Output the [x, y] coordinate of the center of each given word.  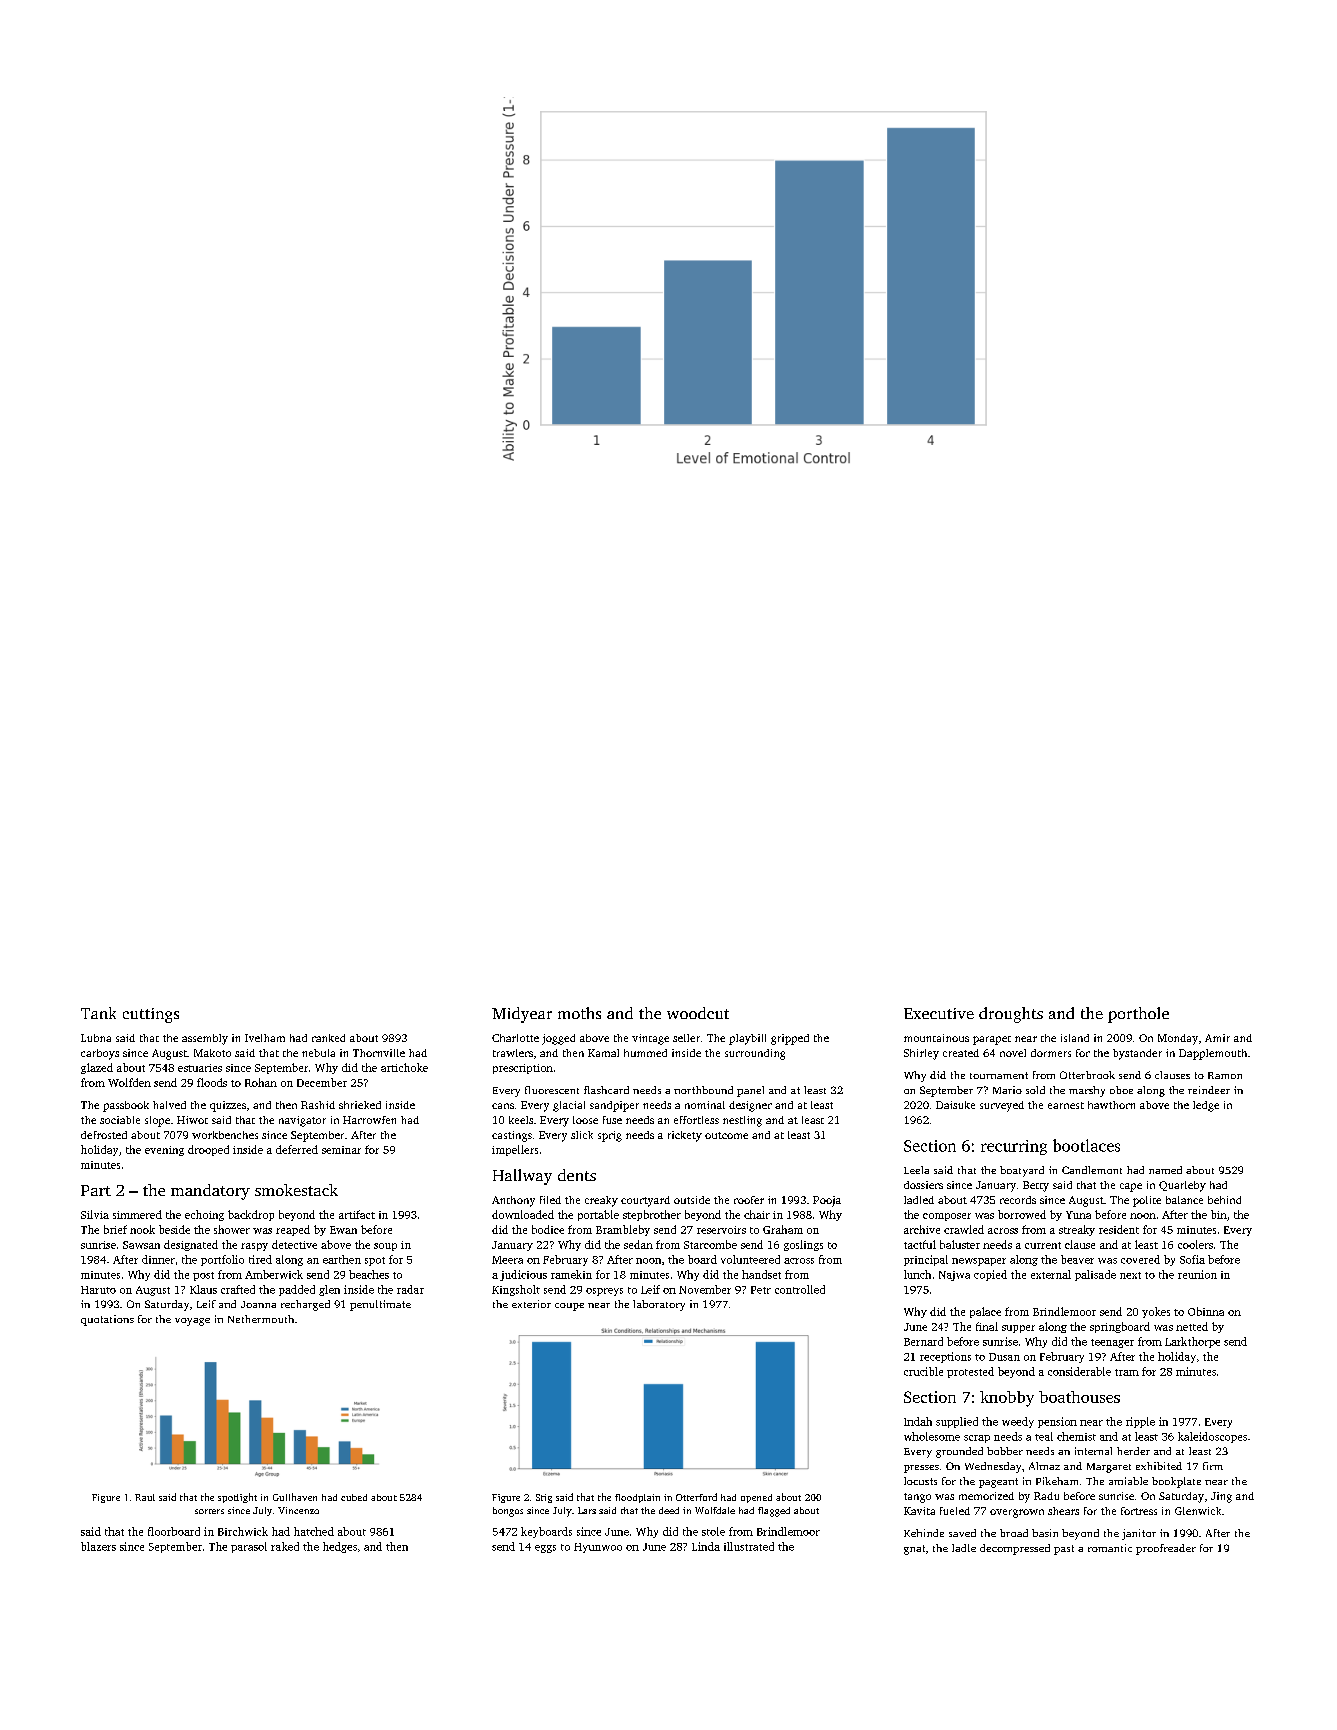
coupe [569, 1307]
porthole [1138, 1015]
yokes [1156, 1312]
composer [947, 1217]
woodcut [698, 1013]
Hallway [522, 1177]
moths [579, 1013]
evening [164, 1151]
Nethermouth [261, 1319]
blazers [98, 1546]
